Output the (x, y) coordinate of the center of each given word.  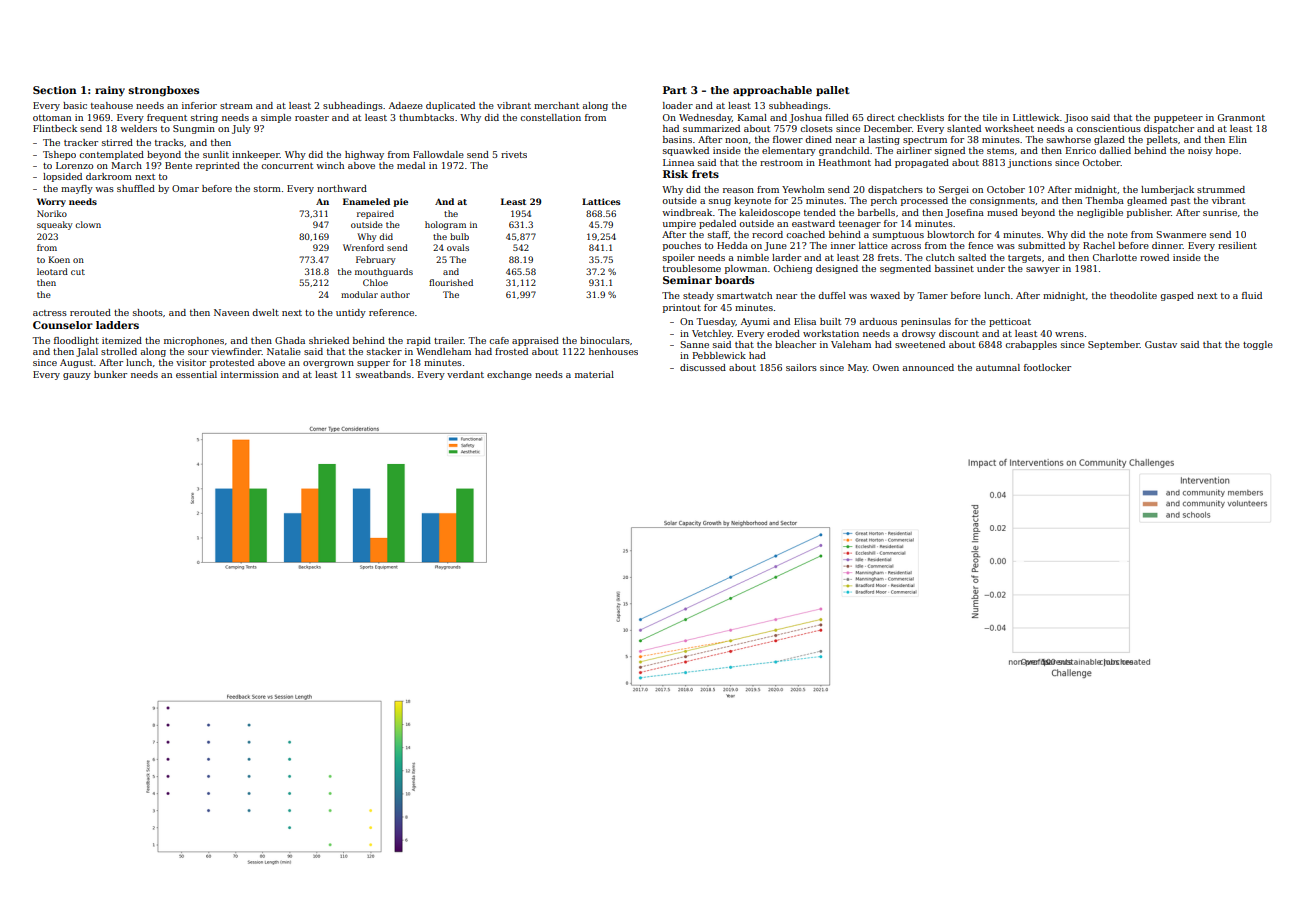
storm (267, 189)
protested (232, 363)
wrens (1069, 334)
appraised (535, 341)
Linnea (678, 162)
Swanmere (1181, 234)
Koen (59, 259)
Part (675, 90)
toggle (1258, 345)
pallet (833, 91)
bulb (459, 236)
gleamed (1147, 201)
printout (682, 308)
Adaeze (406, 105)
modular (359, 294)
